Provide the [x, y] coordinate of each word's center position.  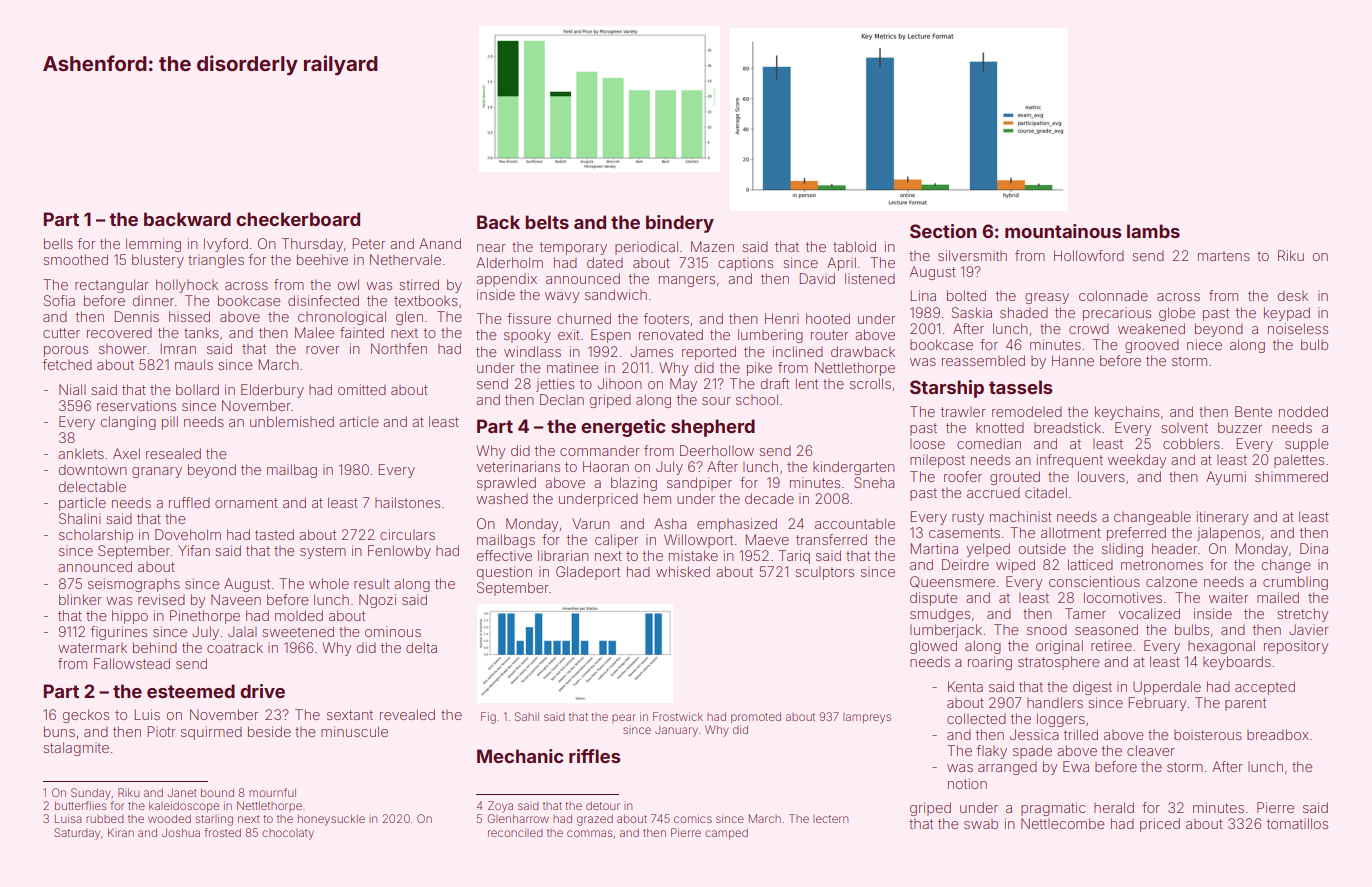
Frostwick [678, 716]
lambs [1153, 231]
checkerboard [298, 219]
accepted [1265, 688]
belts [547, 222]
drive [262, 691]
